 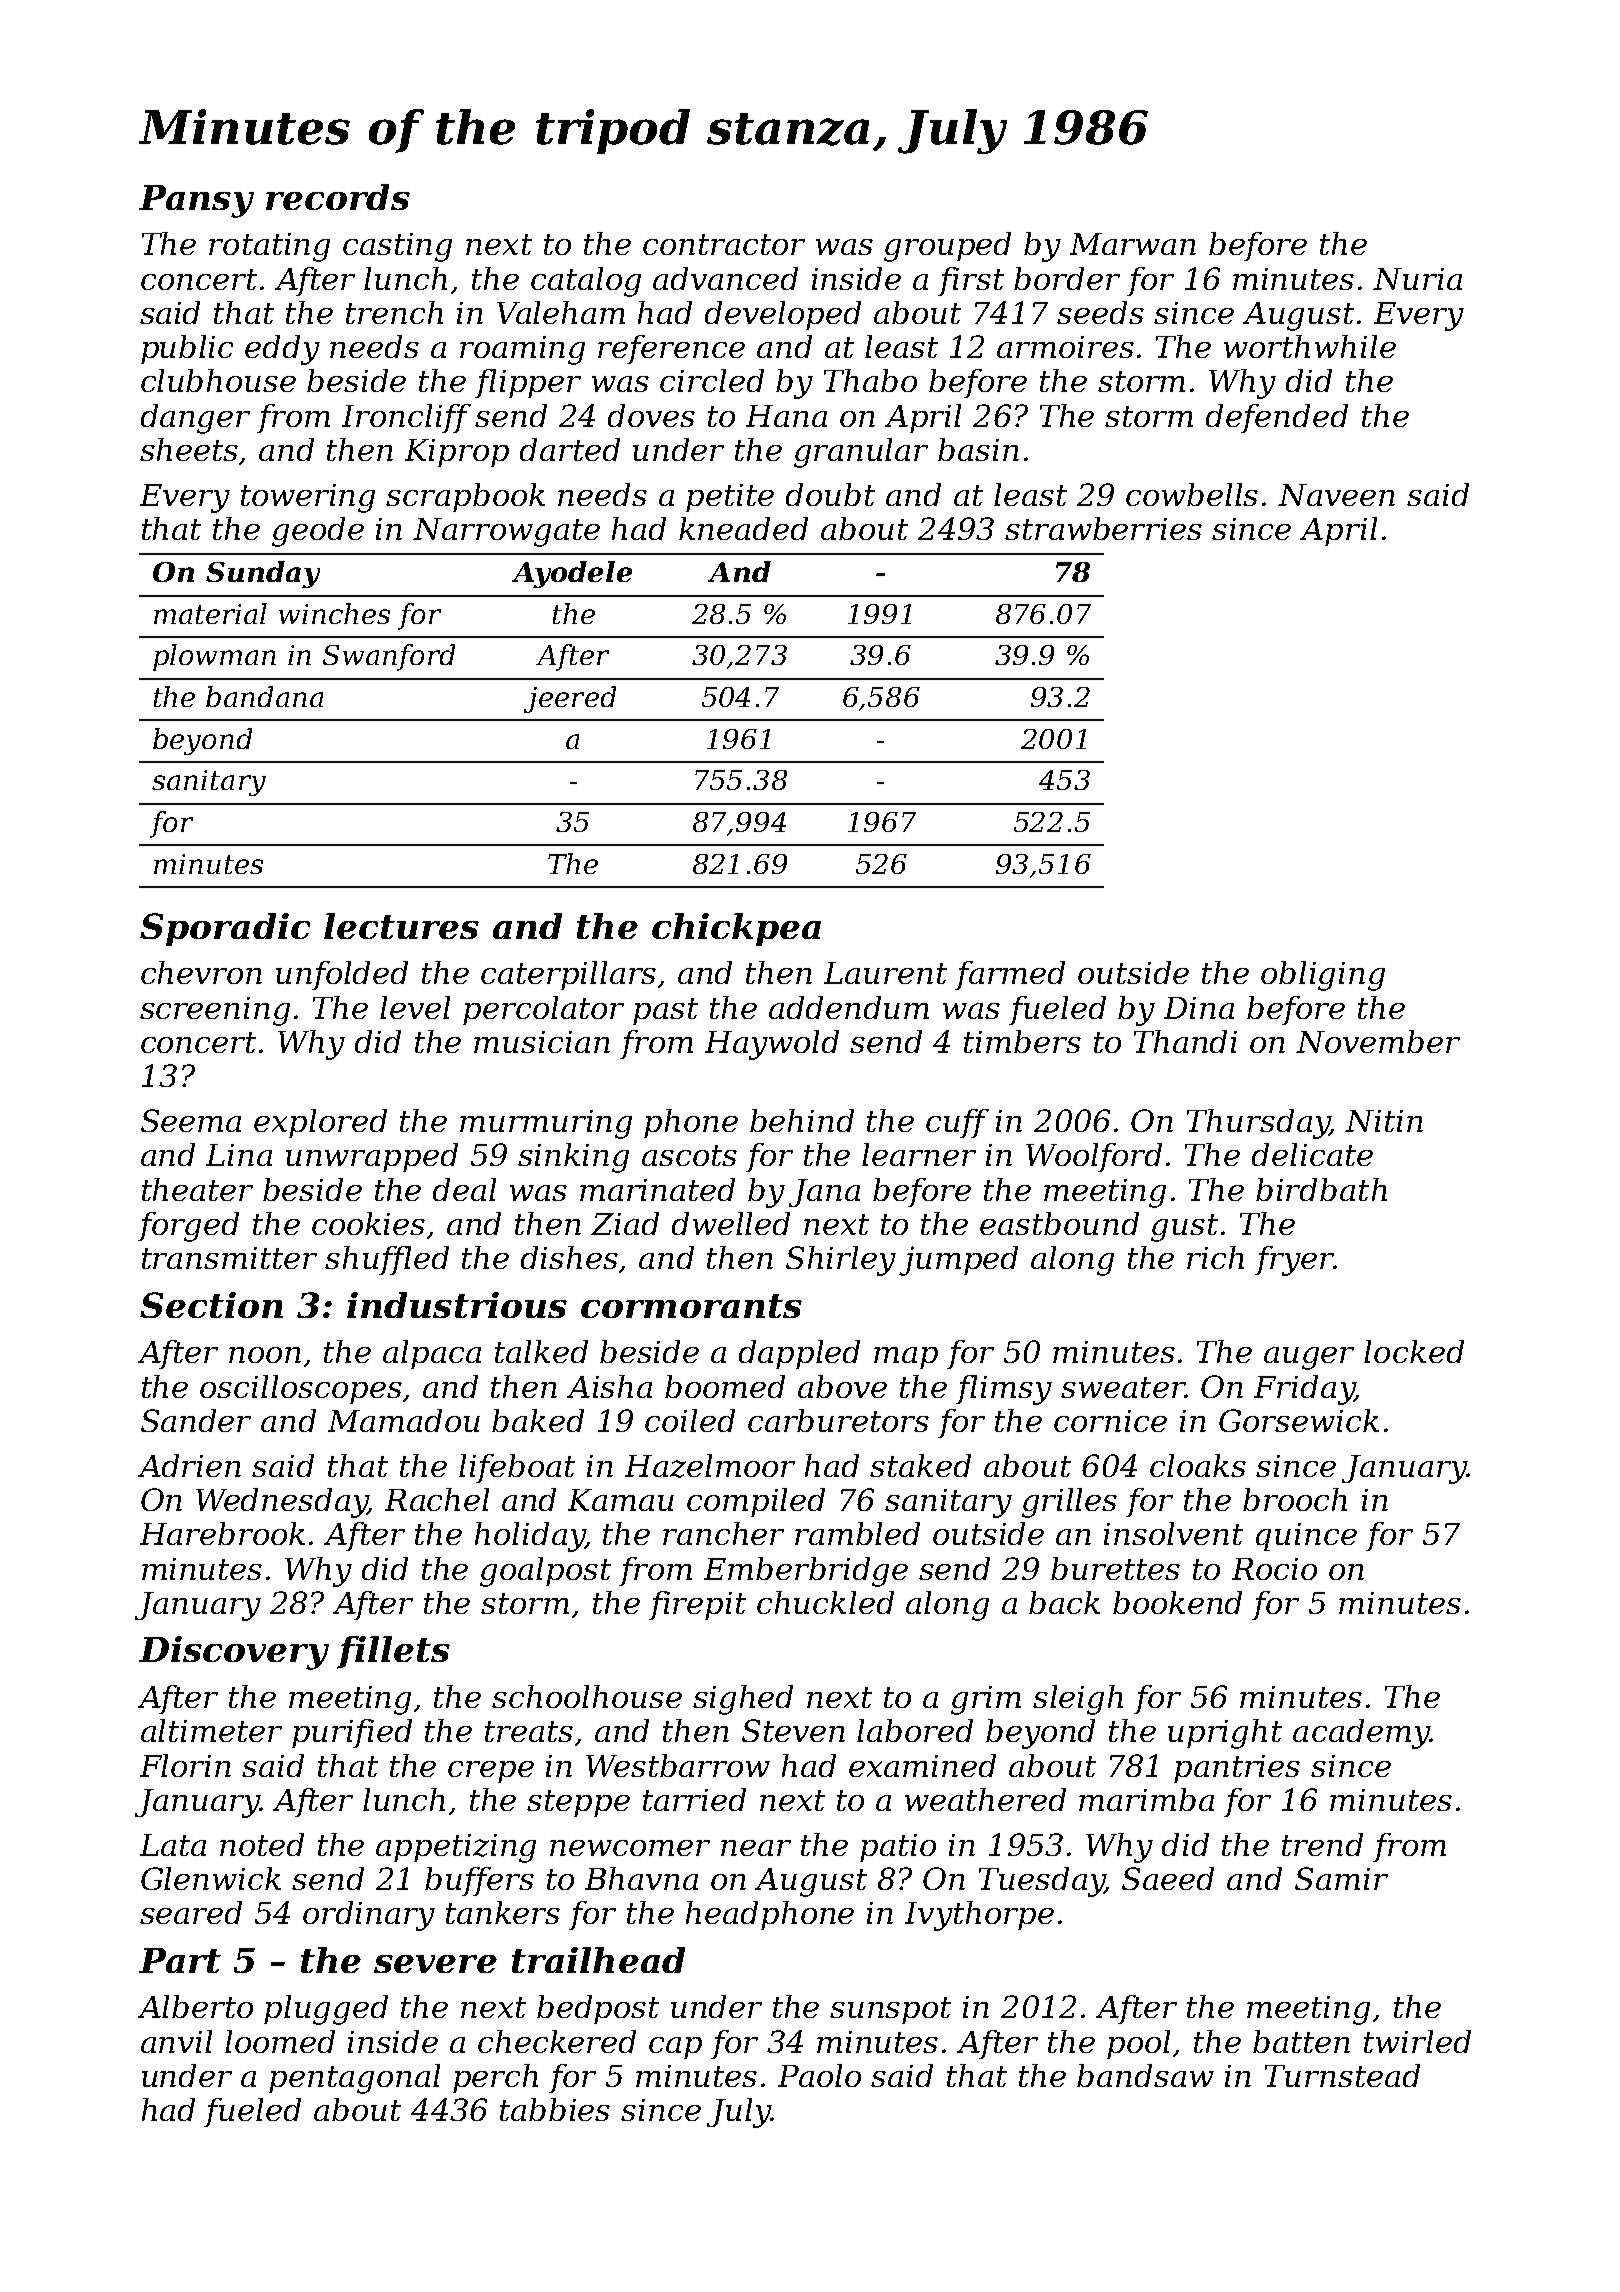 What do you see at coordinates (947, 247) in the screenshot?
I see `grouped` at bounding box center [947, 247].
